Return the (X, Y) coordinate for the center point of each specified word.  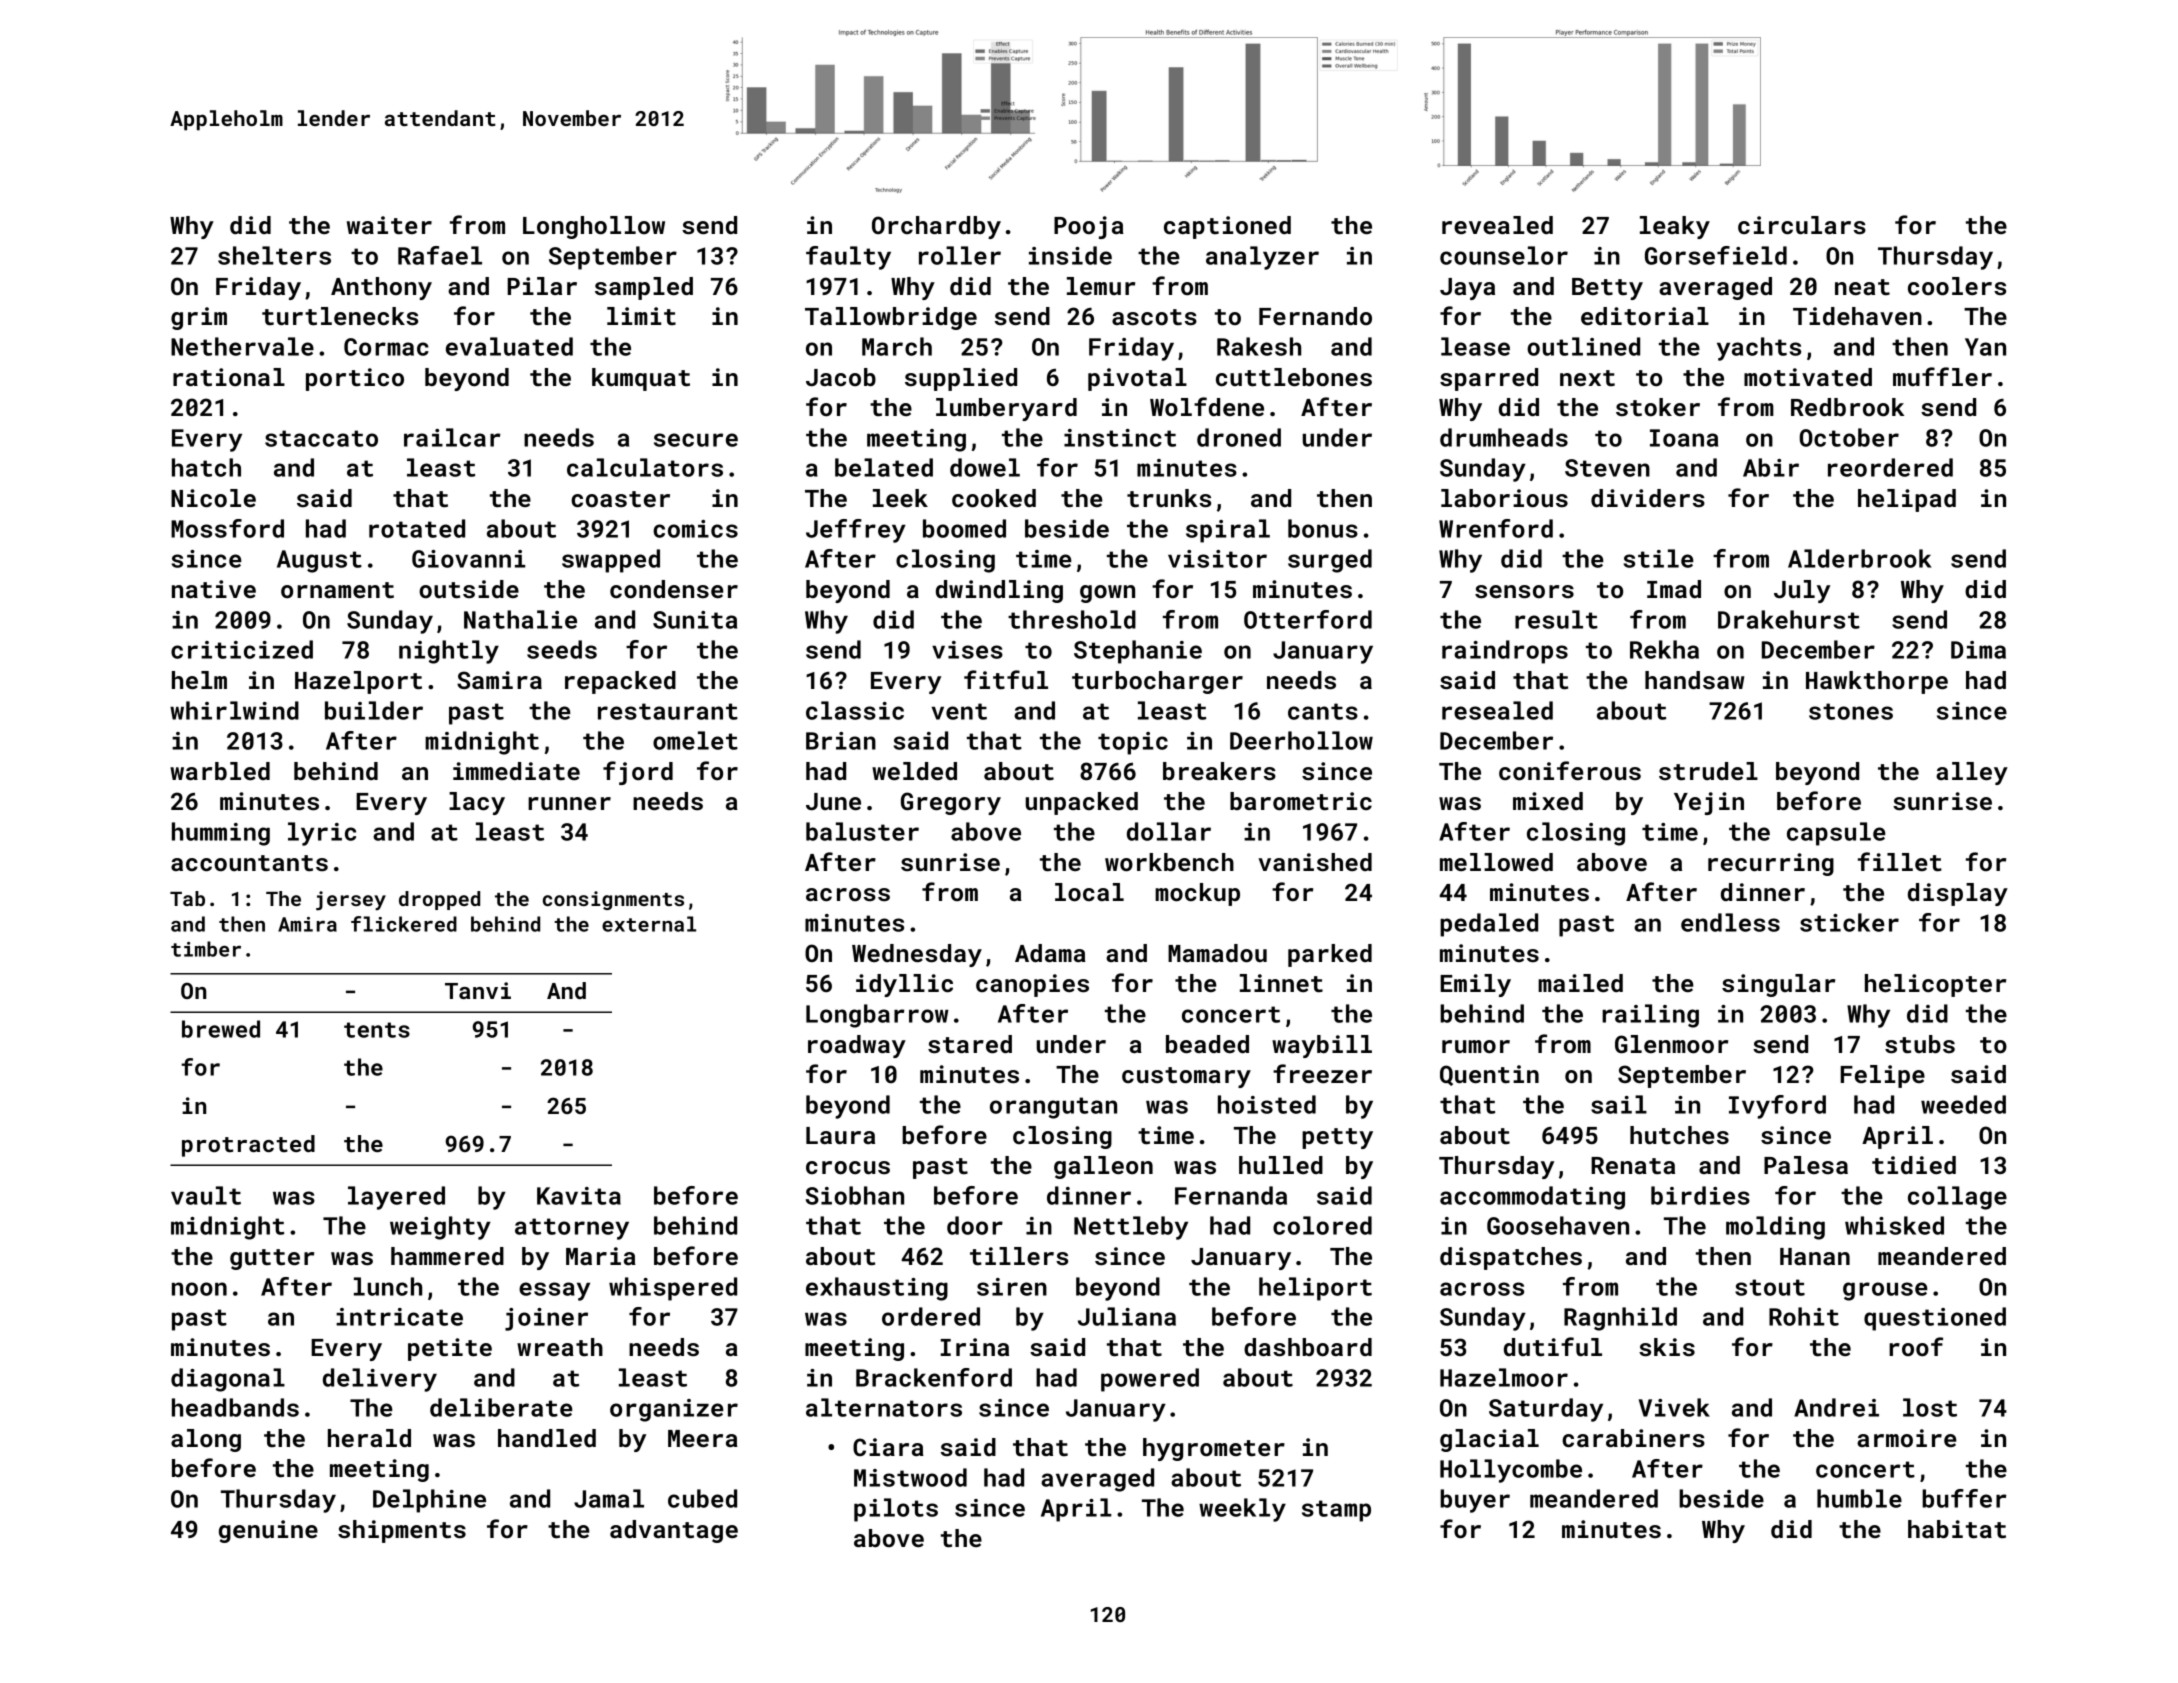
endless (1730, 922)
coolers (1957, 286)
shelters (274, 255)
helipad (1907, 500)
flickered (404, 924)
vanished (1315, 862)
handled (547, 1438)
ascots (1154, 317)
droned (1239, 437)
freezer (1322, 1073)
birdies (1700, 1195)
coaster (620, 499)
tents (377, 1030)
